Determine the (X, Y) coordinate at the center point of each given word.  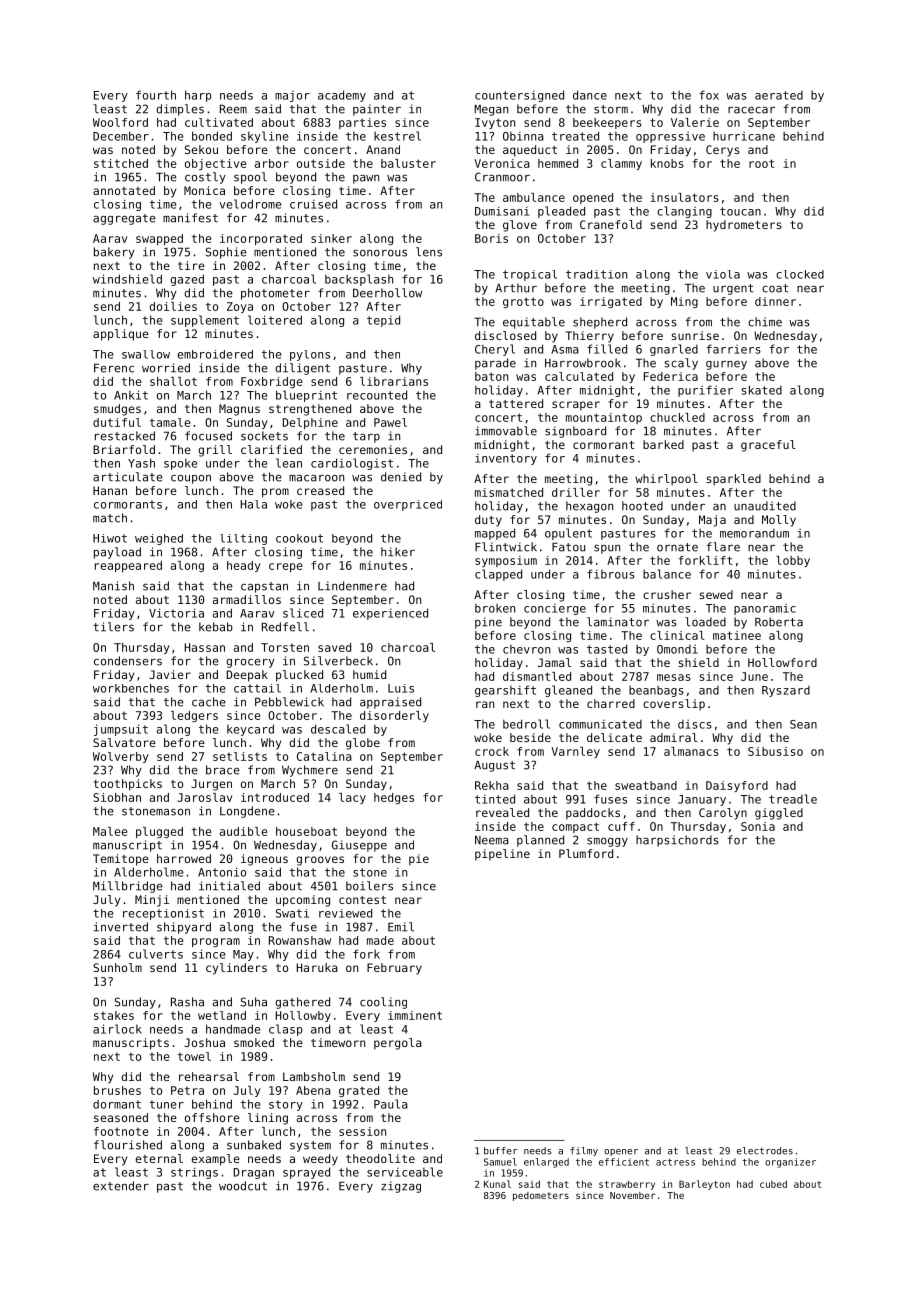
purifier (705, 391)
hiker (398, 552)
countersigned (519, 96)
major (292, 96)
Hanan (110, 490)
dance (590, 95)
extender (121, 1186)
